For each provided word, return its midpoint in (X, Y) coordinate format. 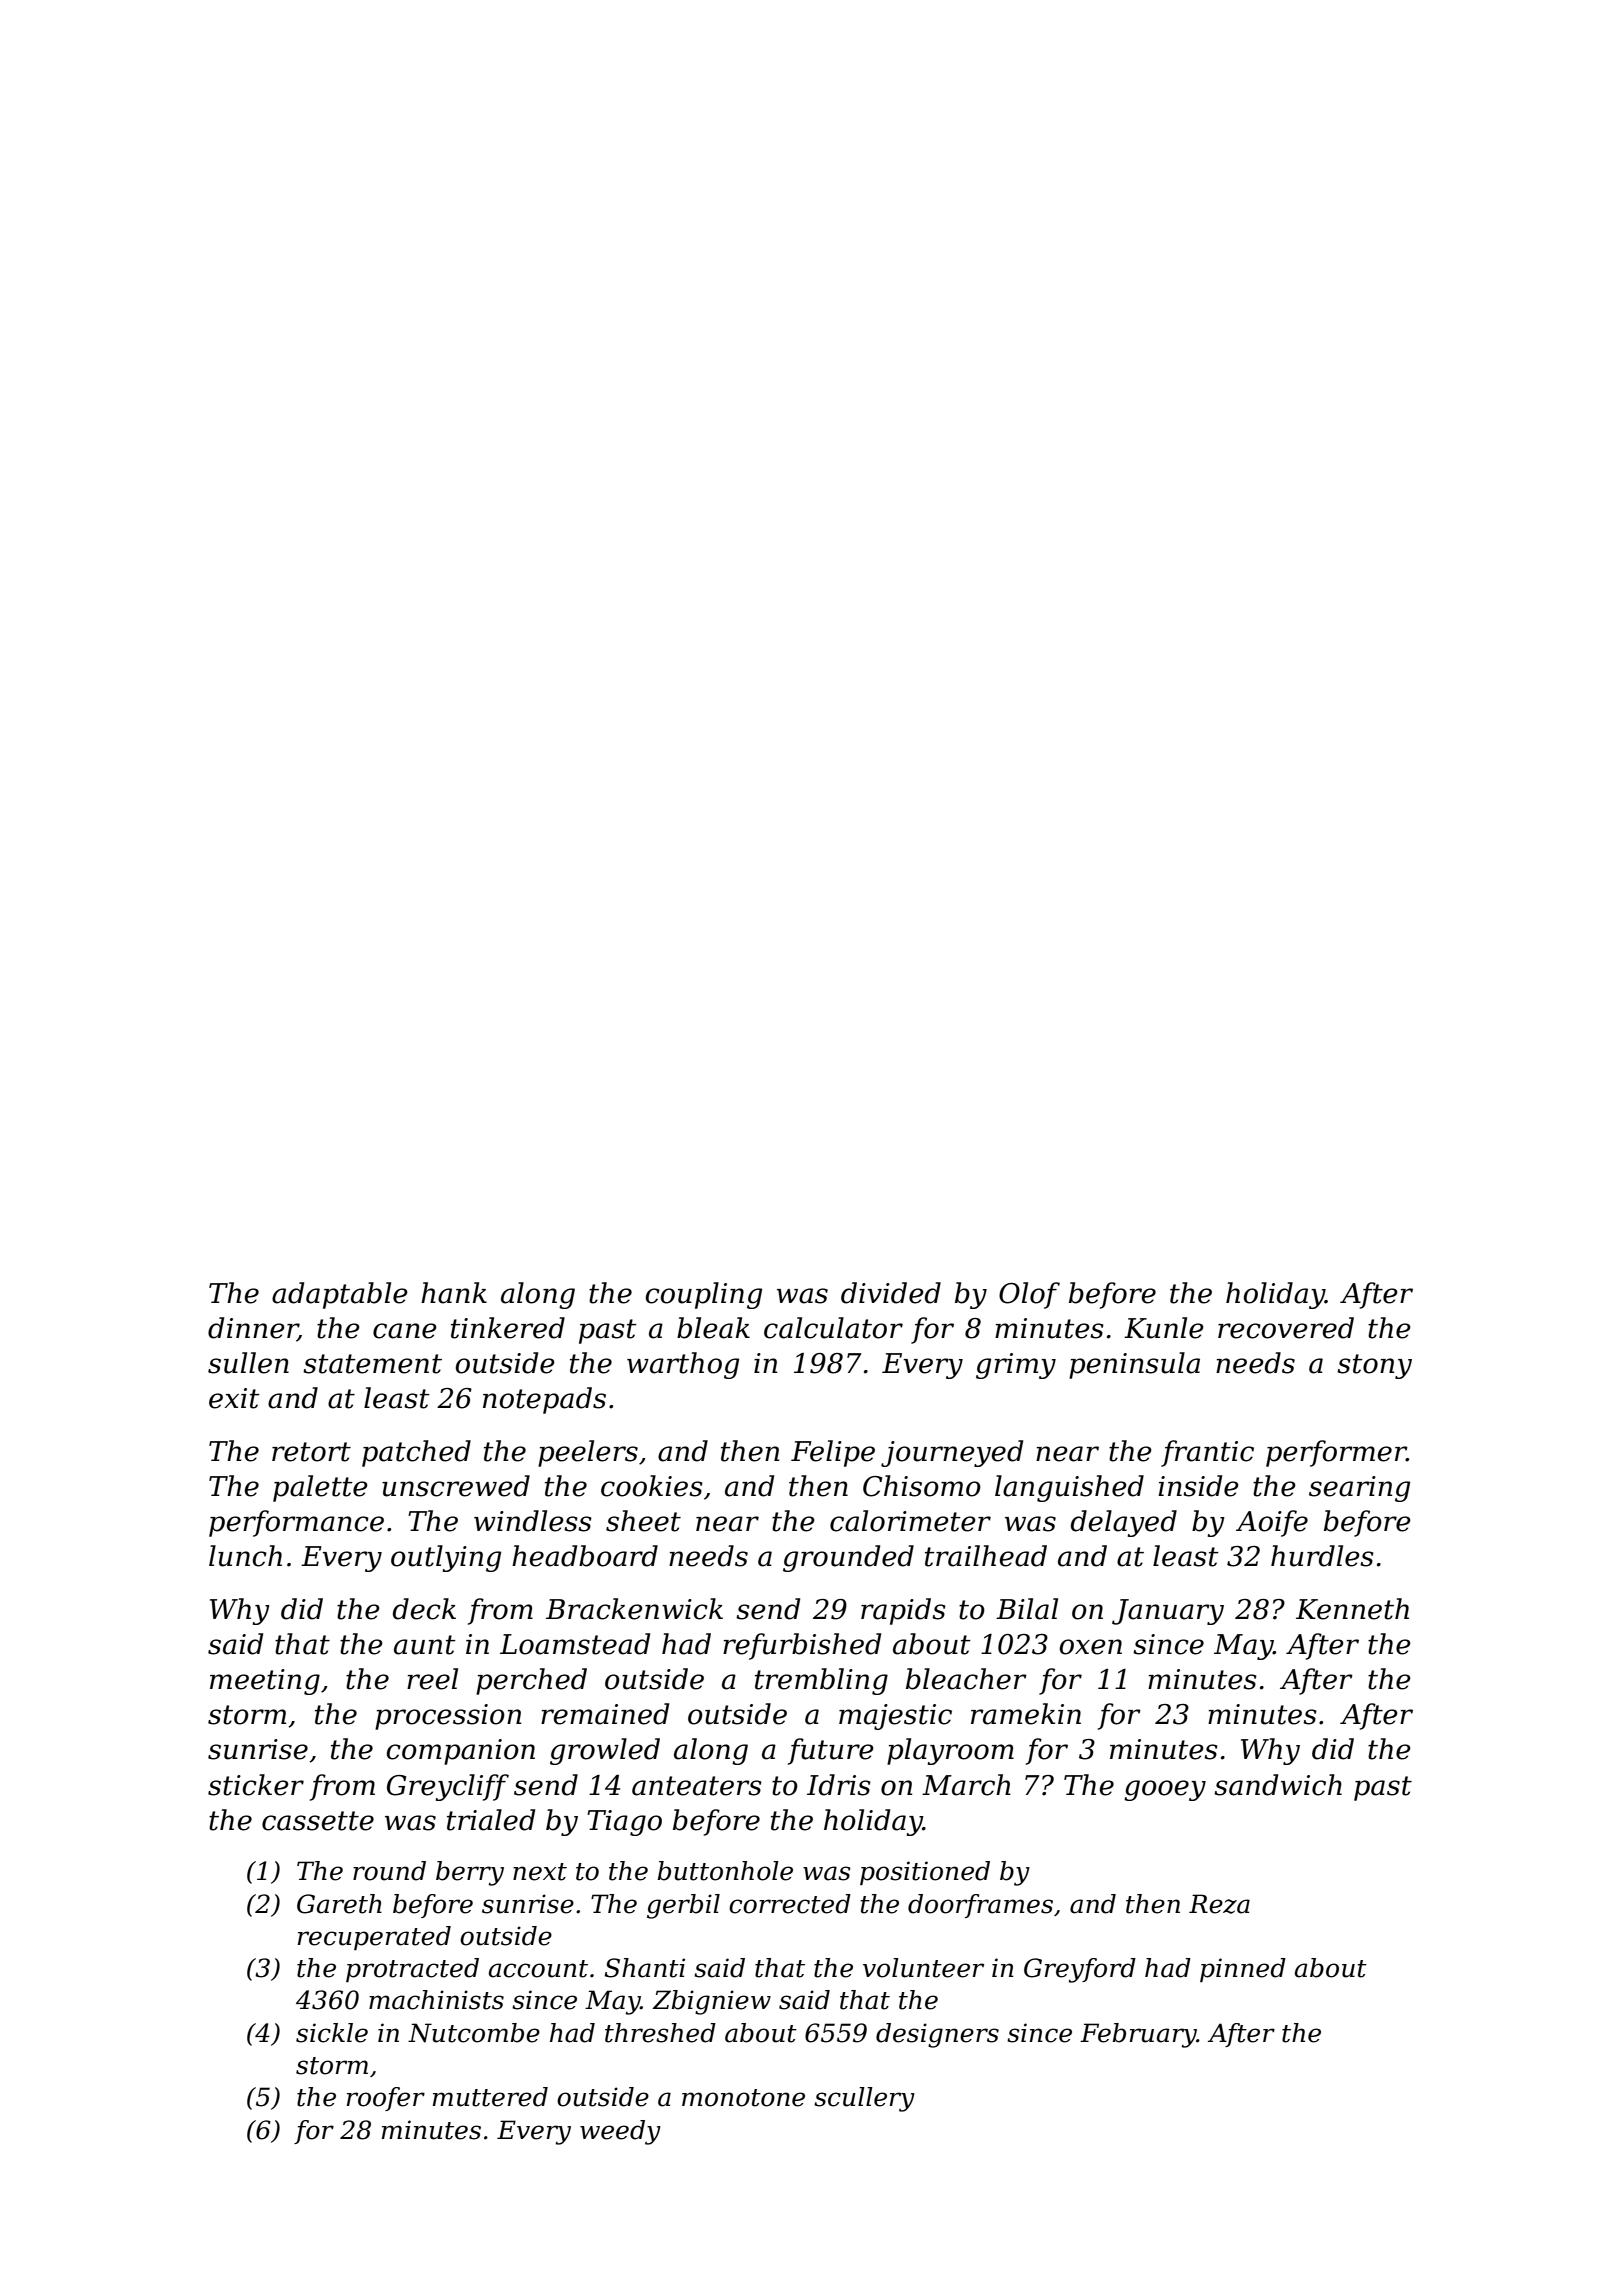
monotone (743, 2098)
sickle (332, 2033)
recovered (1286, 1328)
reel (432, 1679)
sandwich (1278, 1785)
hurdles (1322, 1556)
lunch (245, 1556)
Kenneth (1352, 1609)
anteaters (697, 1786)
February (1138, 2035)
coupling (704, 1295)
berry (470, 1873)
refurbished (802, 1646)
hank (454, 1293)
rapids (903, 1611)
